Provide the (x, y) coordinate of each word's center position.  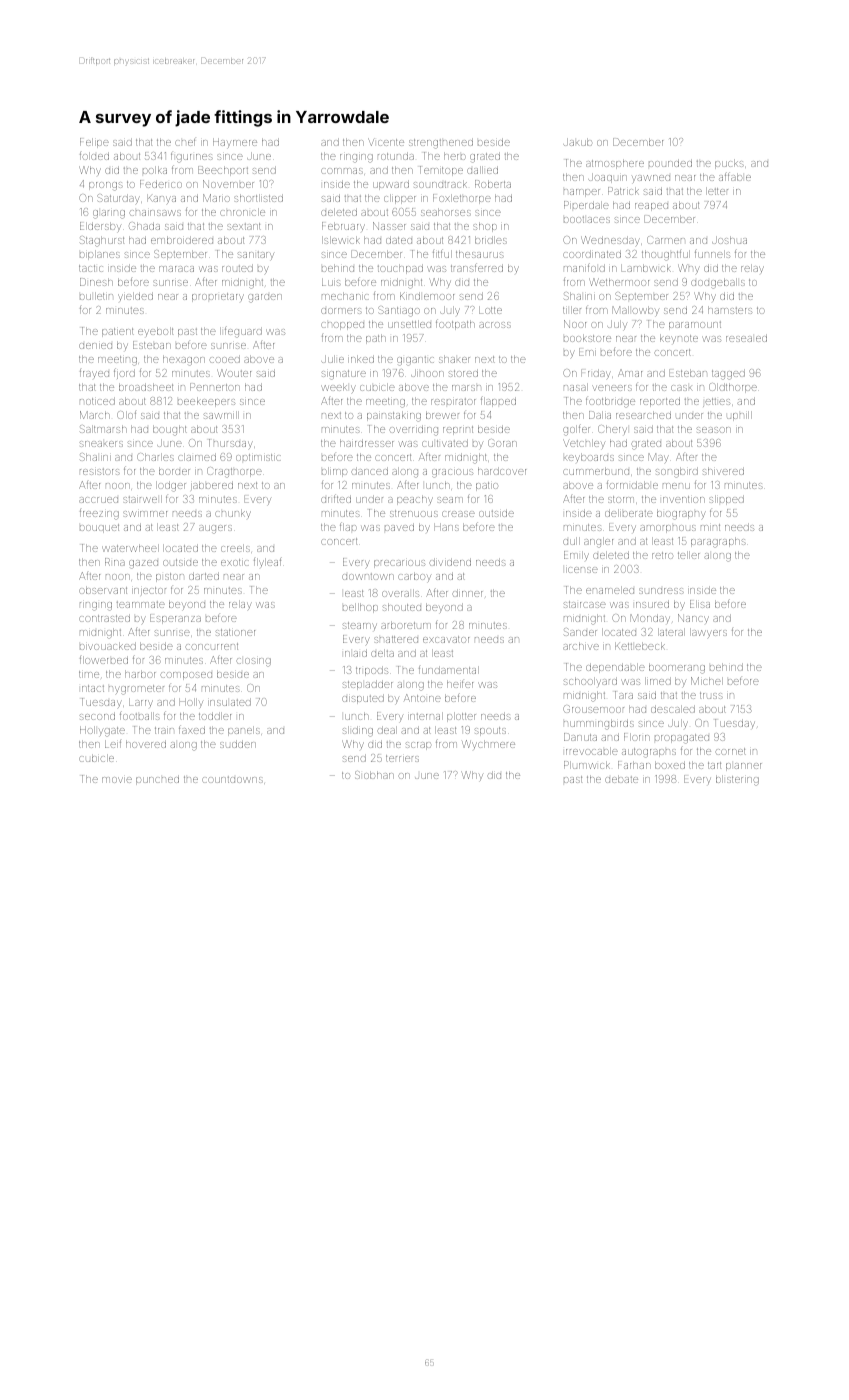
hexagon (184, 360)
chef (185, 142)
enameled (610, 590)
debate (621, 779)
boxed (670, 765)
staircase (585, 604)
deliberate (629, 513)
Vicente (386, 142)
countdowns (232, 779)
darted (204, 576)
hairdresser (367, 443)
